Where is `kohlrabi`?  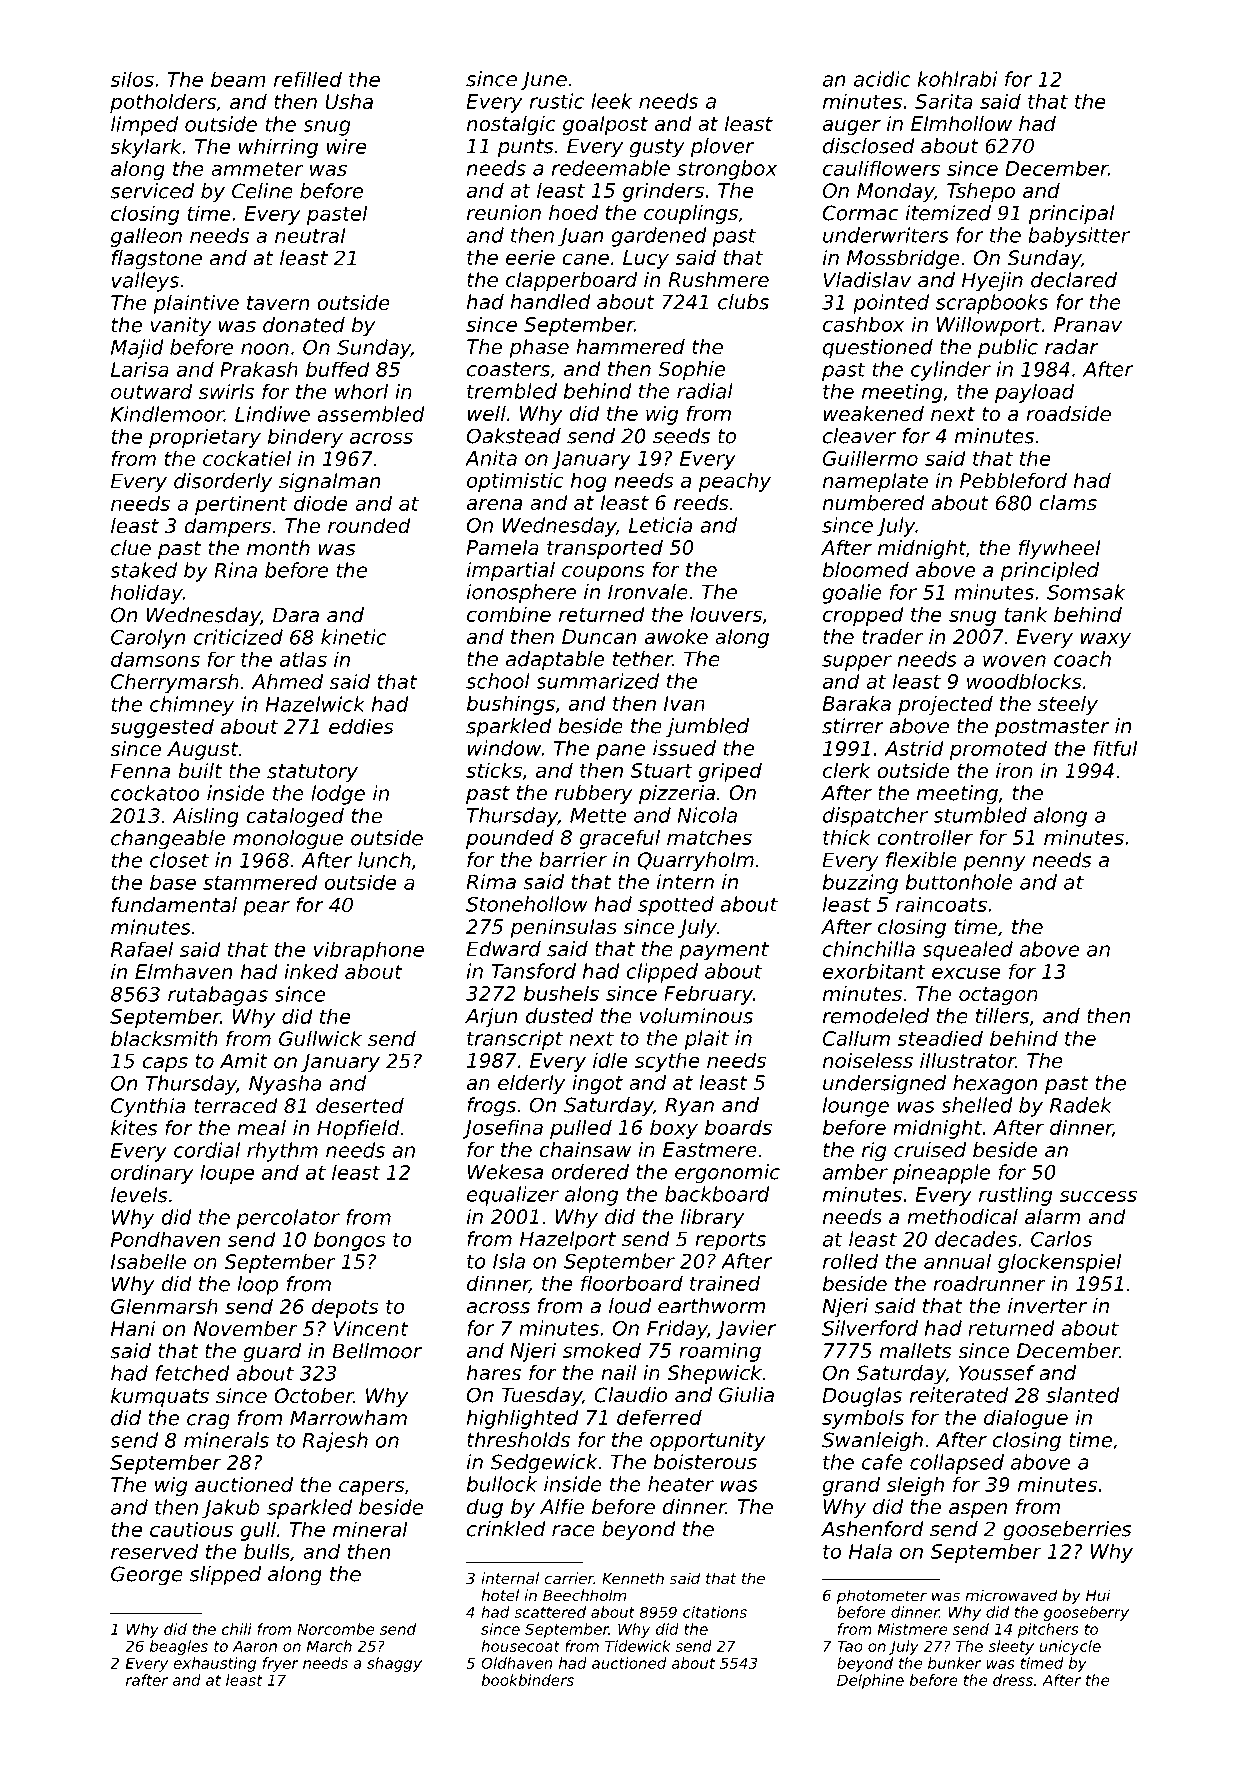
kohlrabi is located at coordinates (957, 79).
